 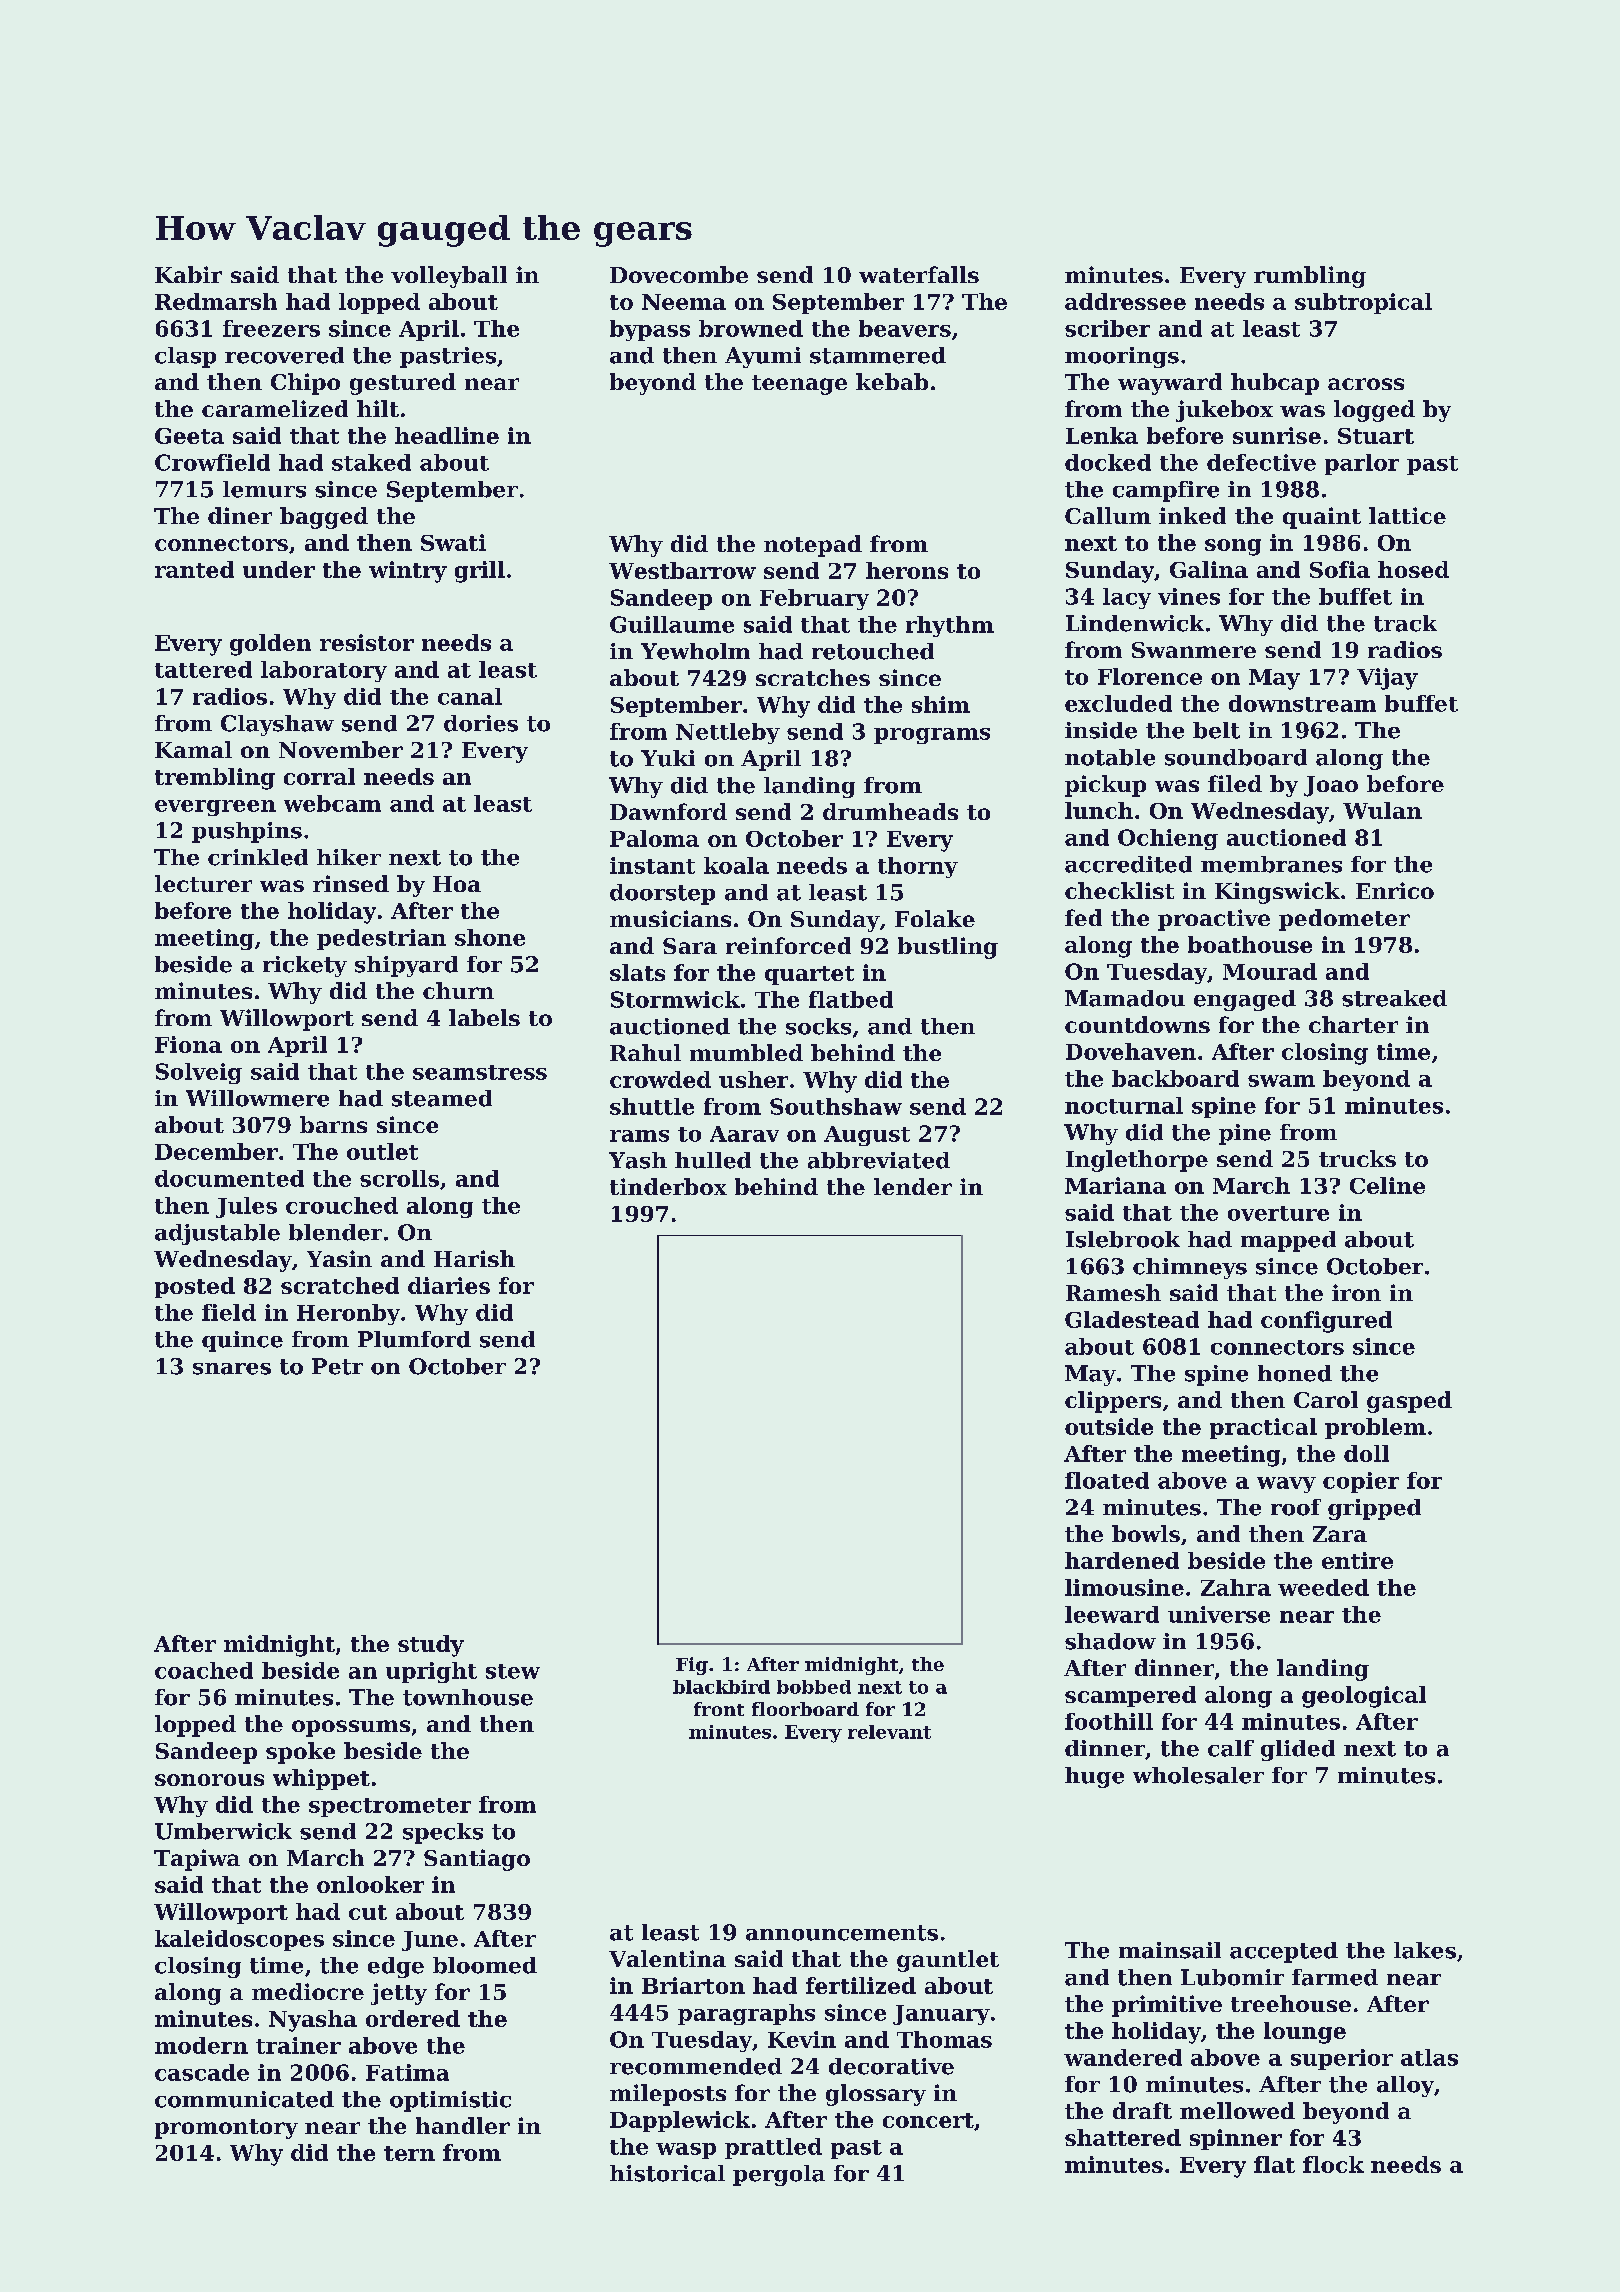 What do you see at coordinates (679, 274) in the screenshot?
I see `Dovecombe` at bounding box center [679, 274].
